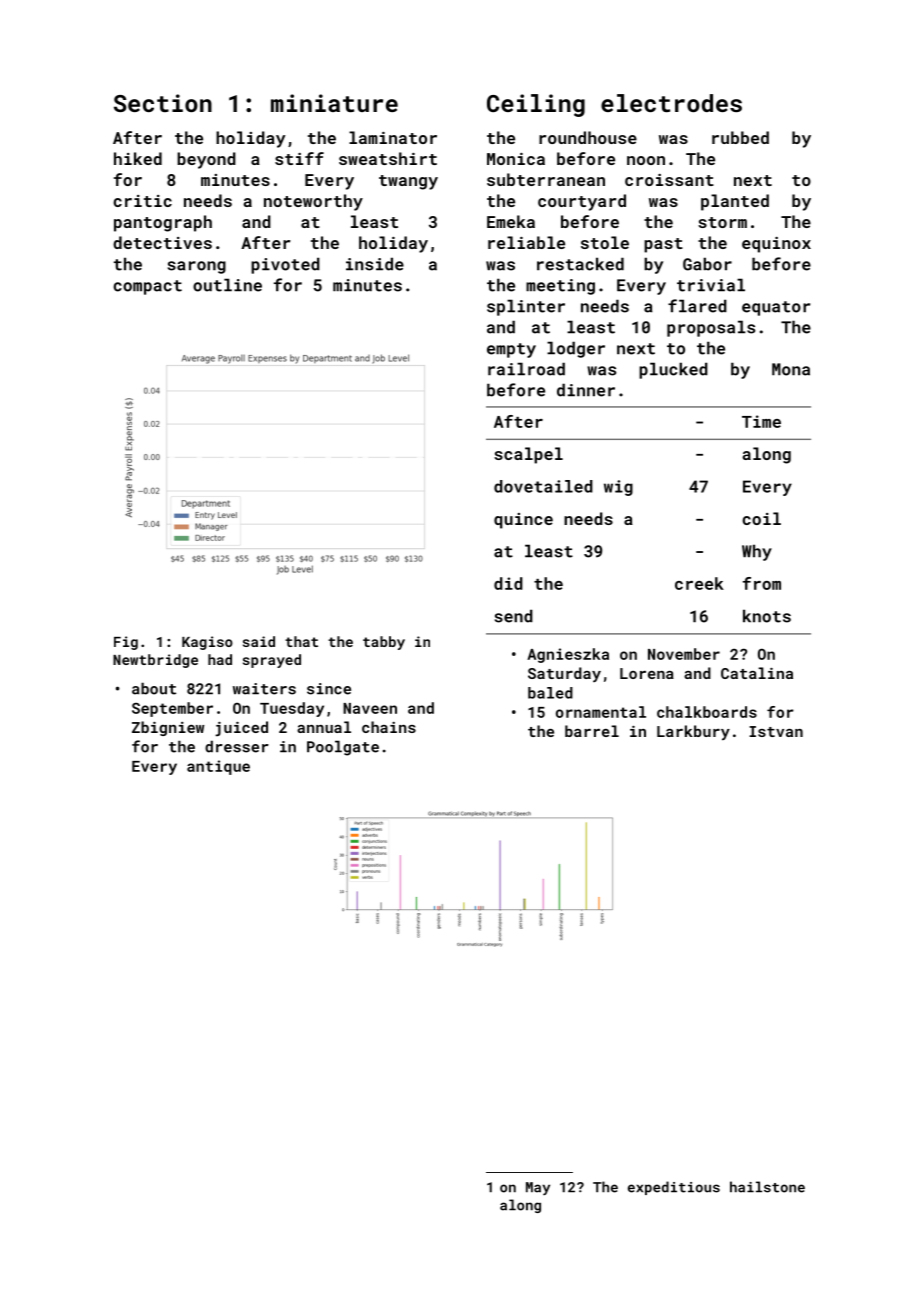 The width and height of the document is (924, 1314). I want to click on chains, so click(389, 727).
